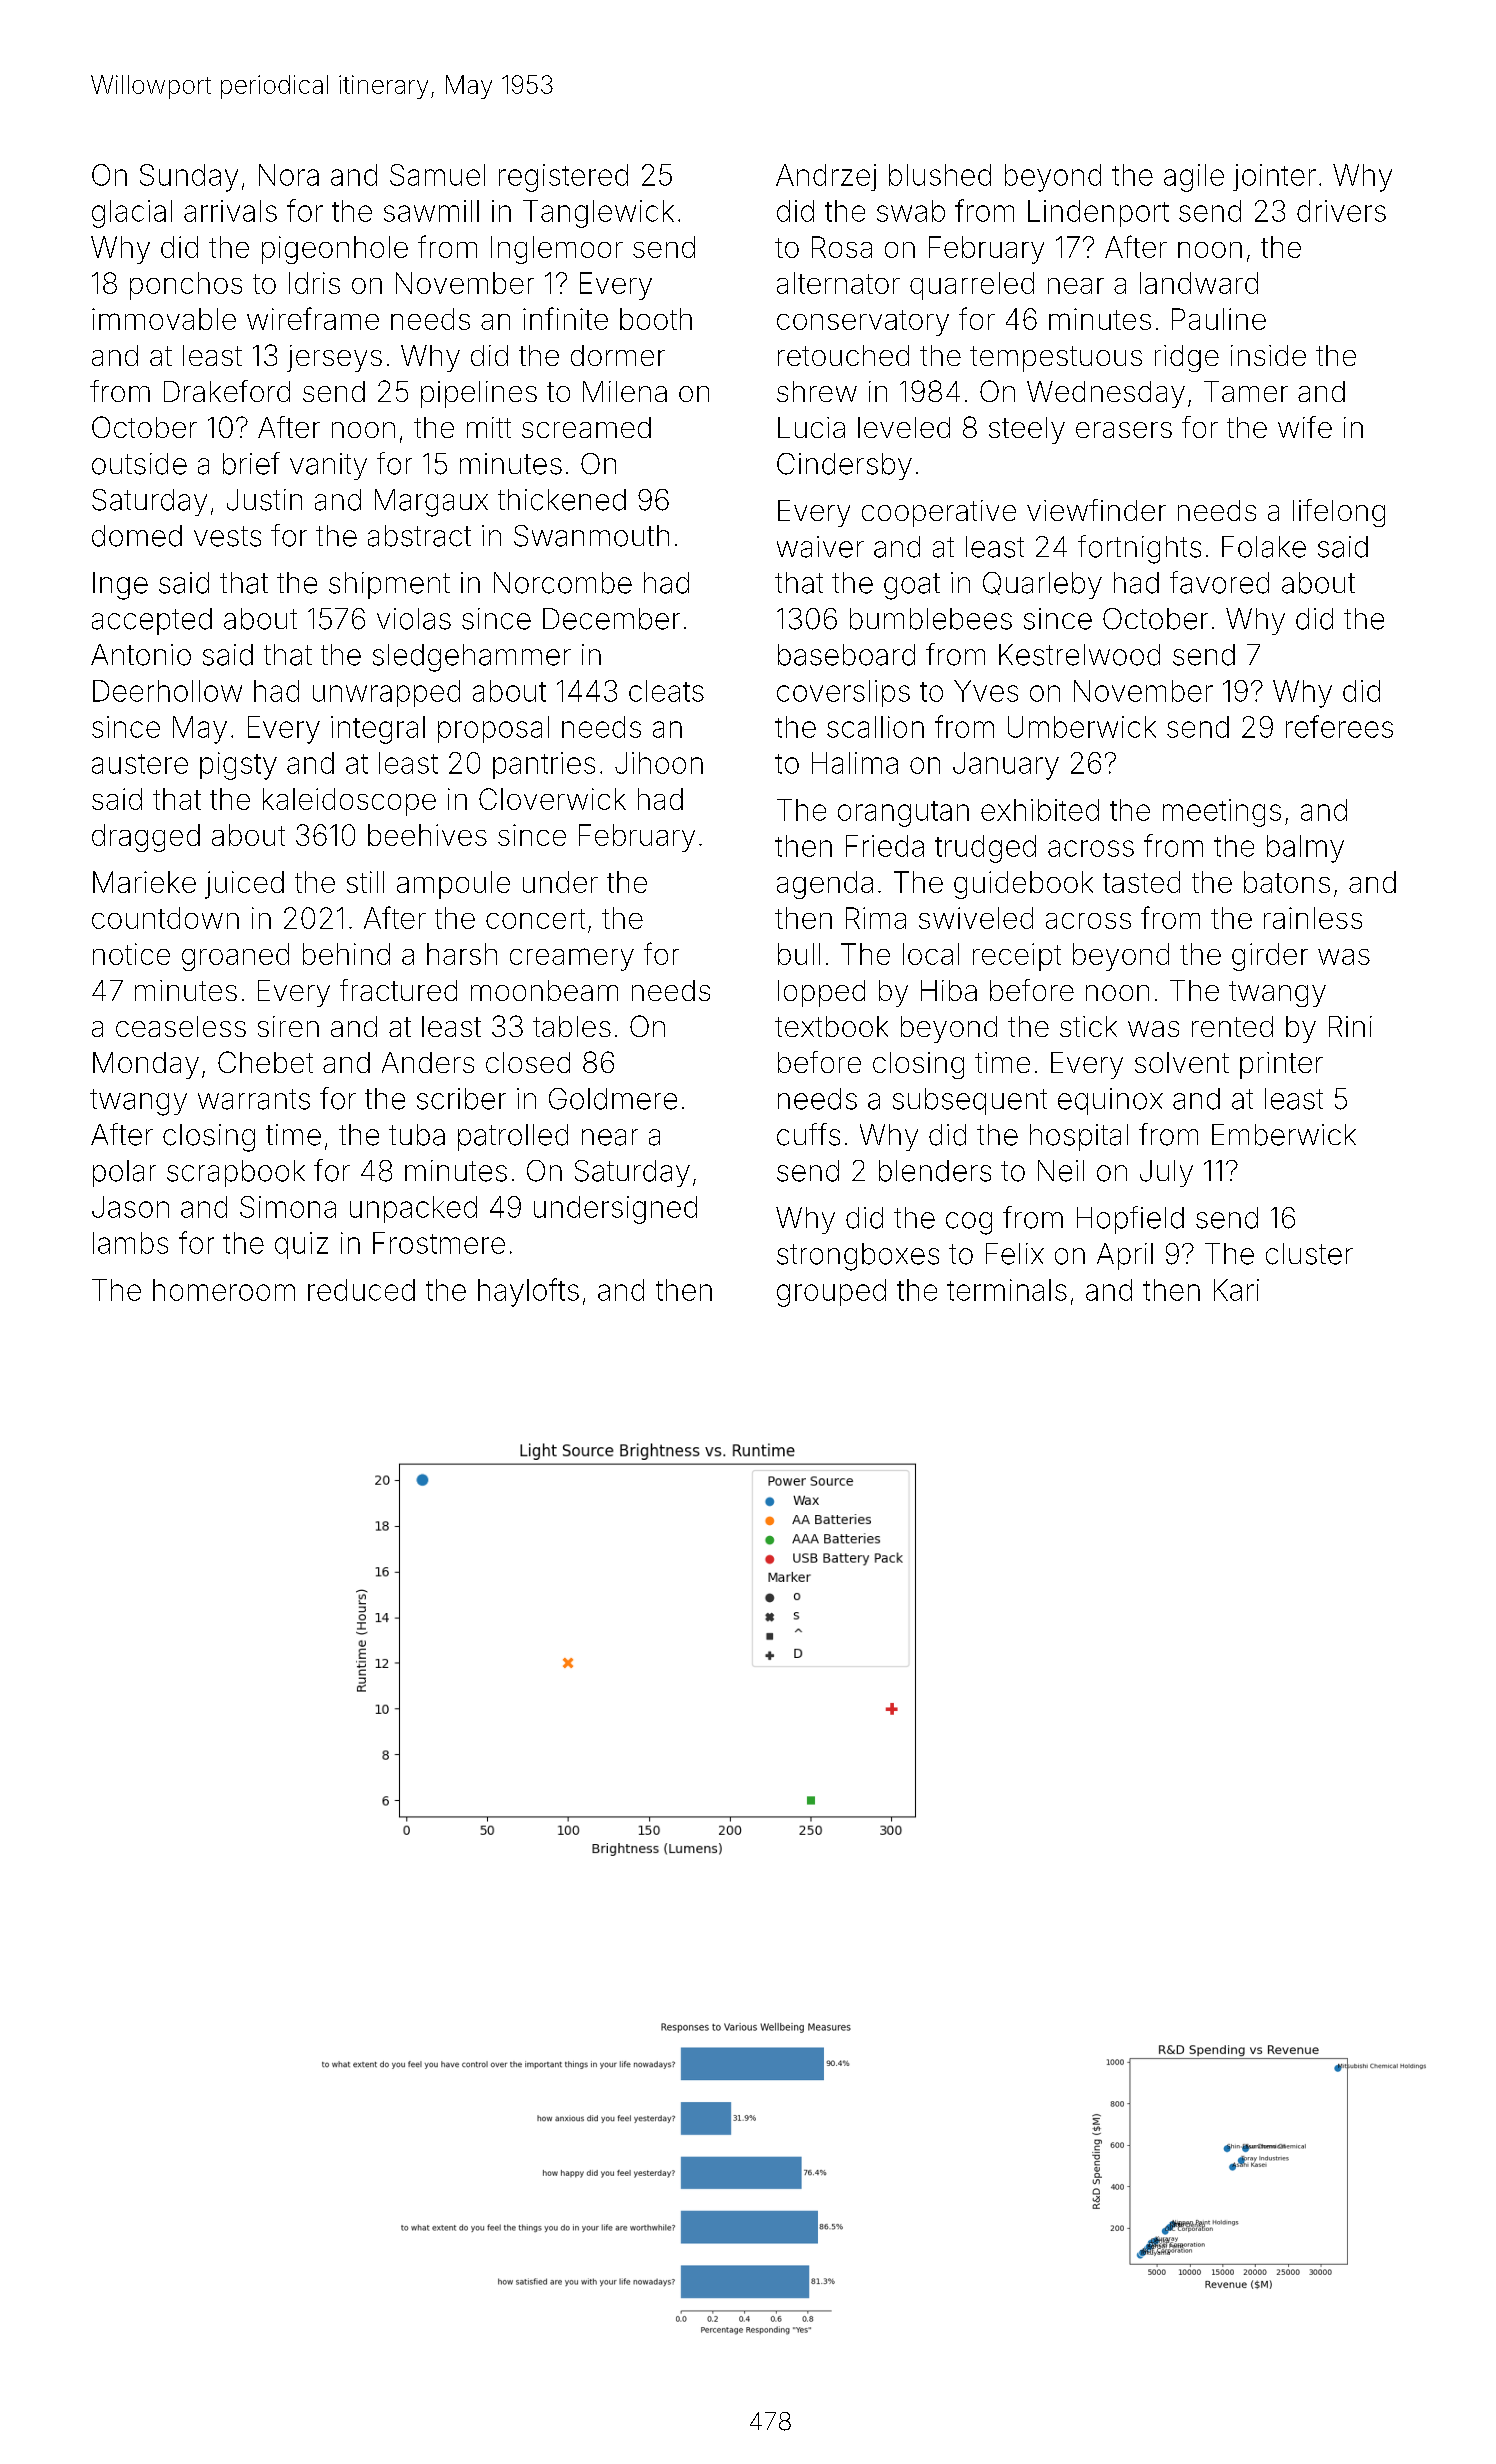 This image has height=2464, width=1496. What do you see at coordinates (1219, 582) in the image?
I see `favored` at bounding box center [1219, 582].
